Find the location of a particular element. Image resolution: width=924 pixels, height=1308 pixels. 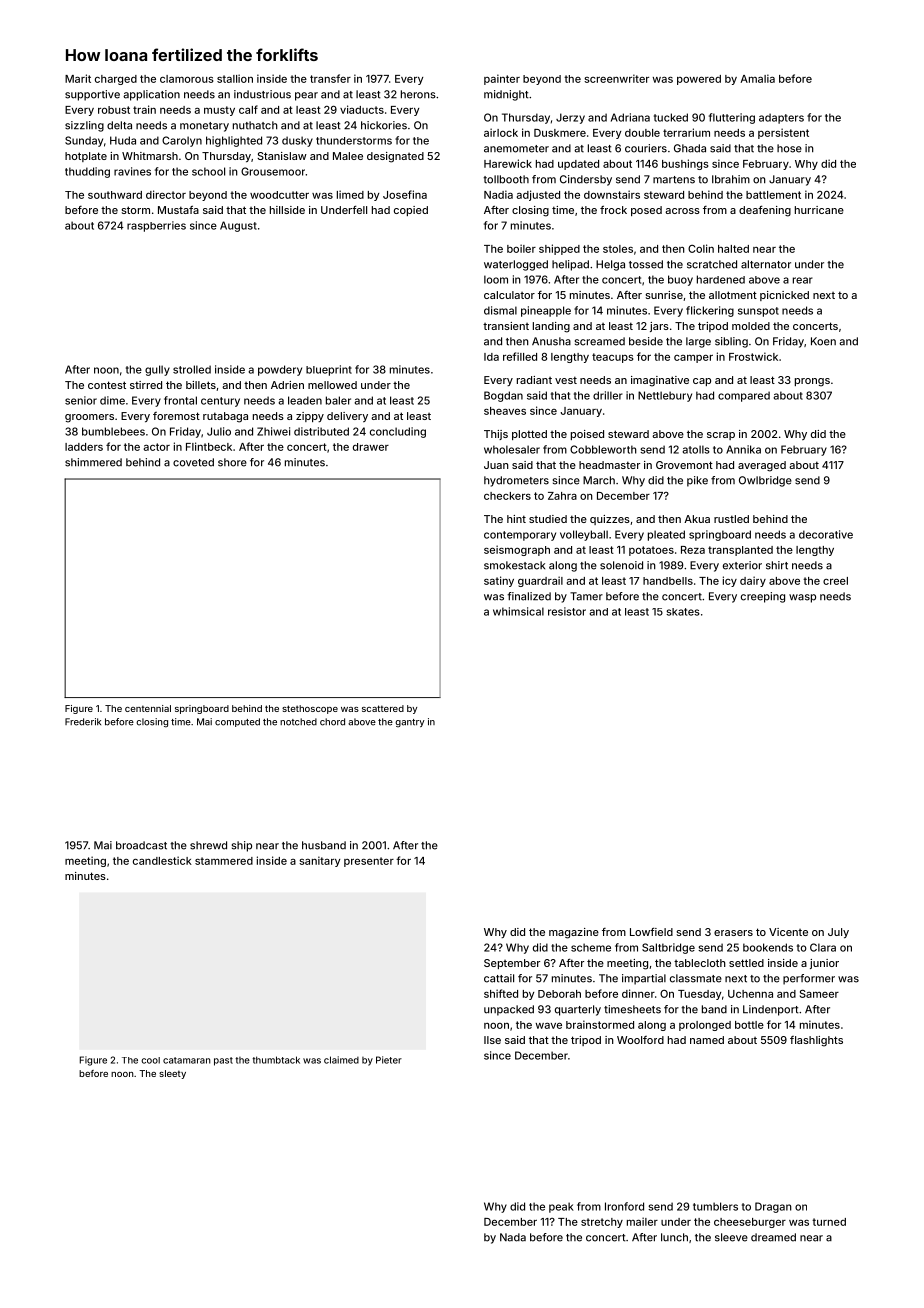

hurricane is located at coordinates (819, 210).
